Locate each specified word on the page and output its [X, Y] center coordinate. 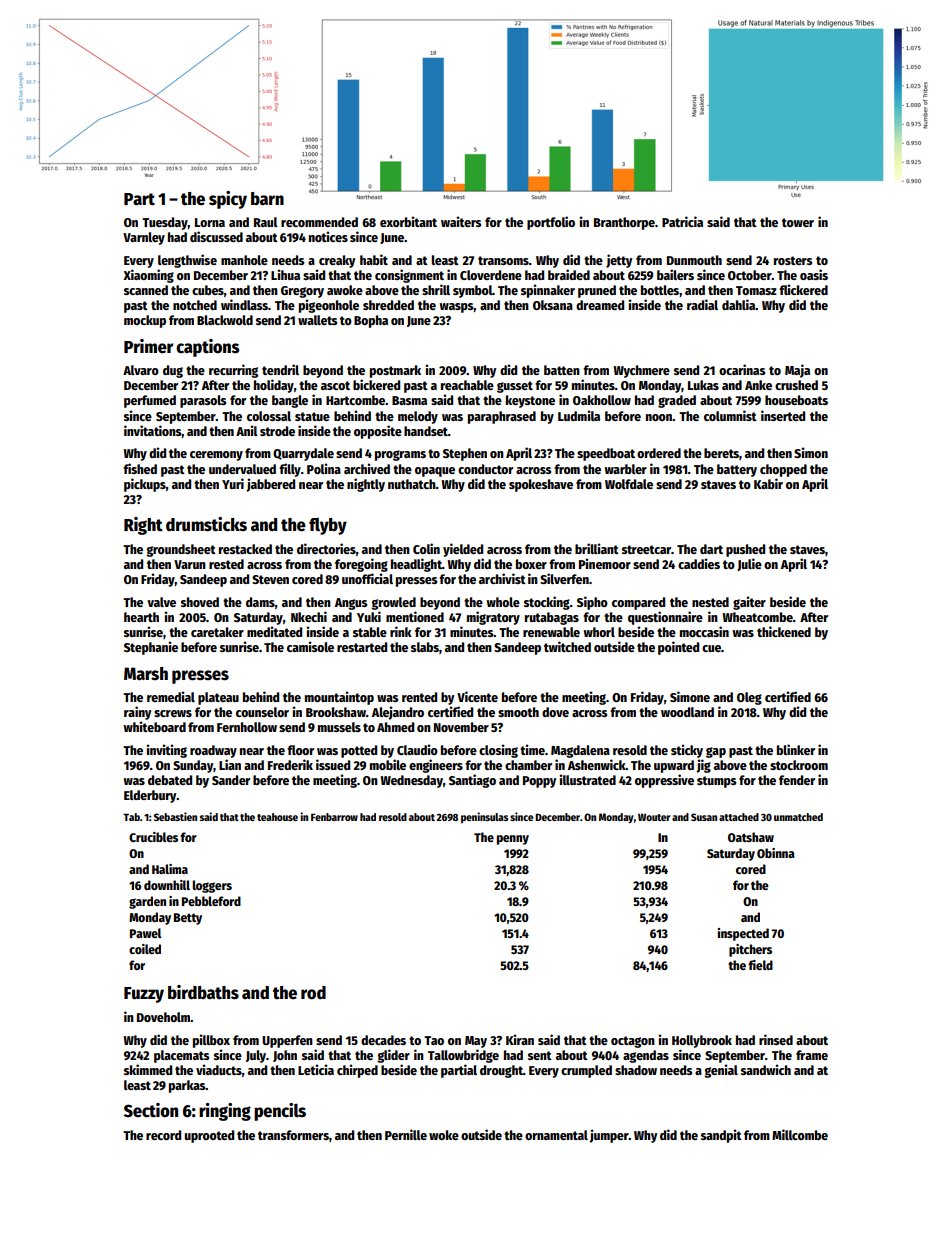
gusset [515, 387]
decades [383, 1040]
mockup [145, 321]
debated [170, 780]
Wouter [654, 817]
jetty [619, 261]
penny [513, 840]
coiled [145, 949]
